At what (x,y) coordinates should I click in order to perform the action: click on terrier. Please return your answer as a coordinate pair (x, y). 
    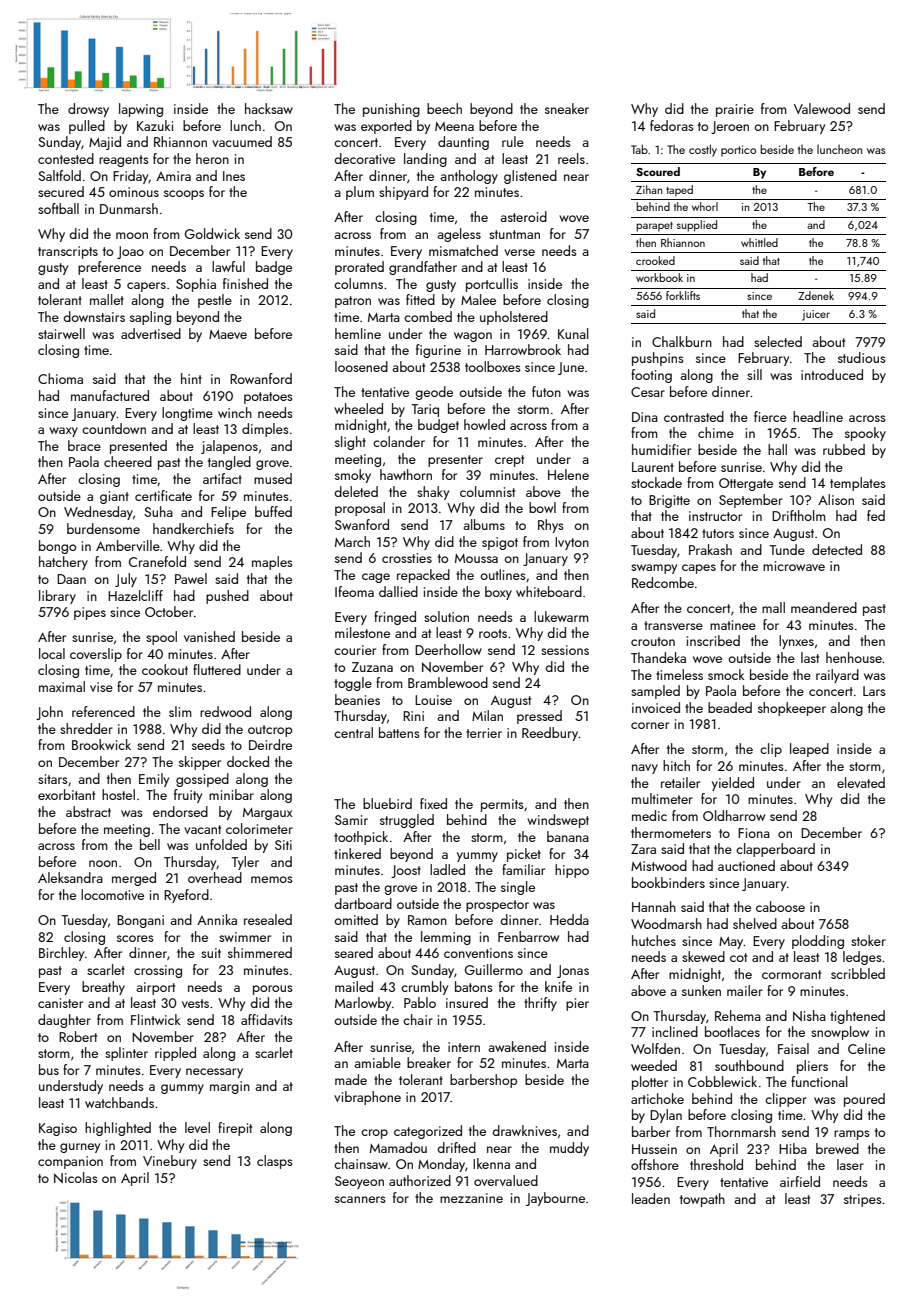
    Looking at the image, I should click on (484, 733).
